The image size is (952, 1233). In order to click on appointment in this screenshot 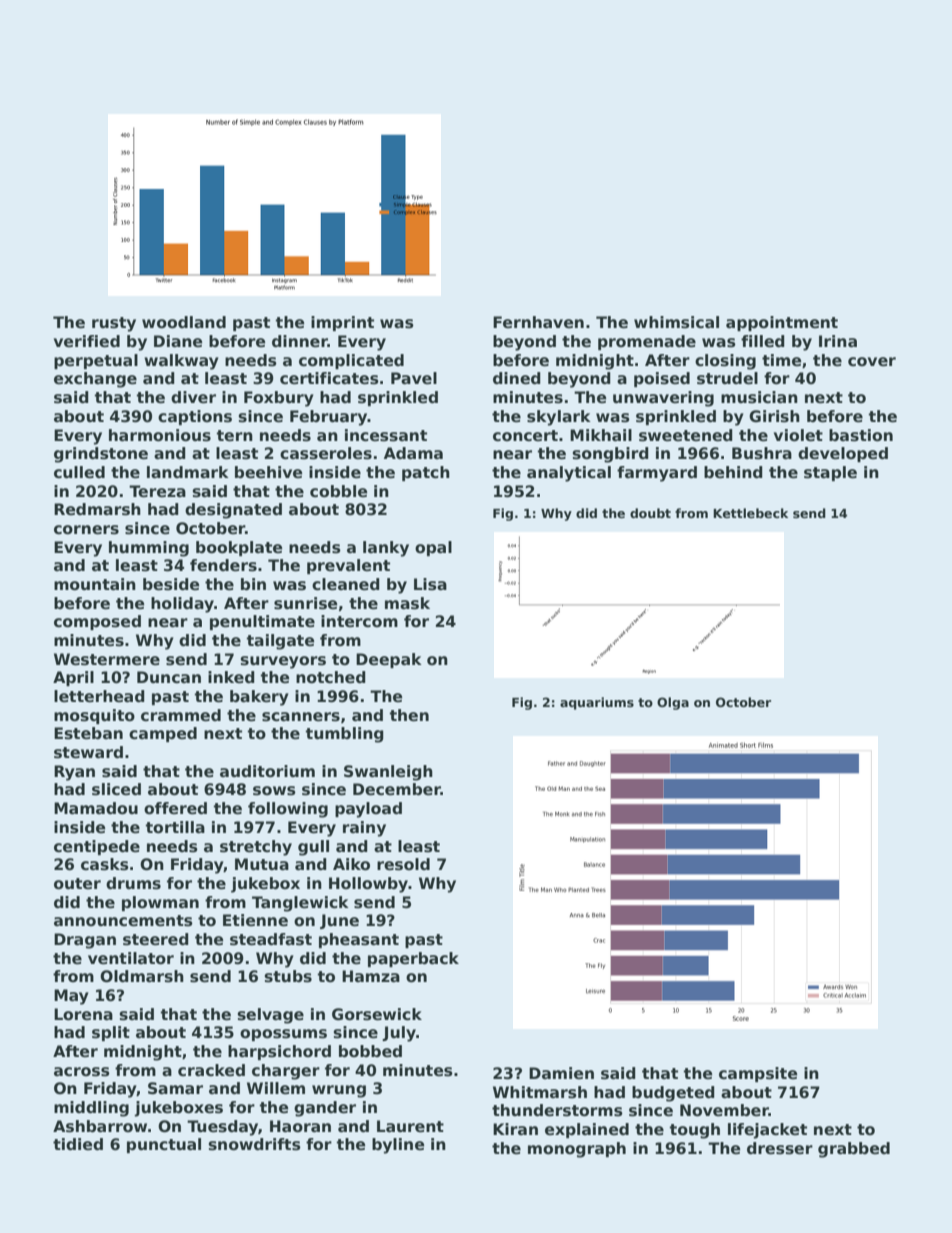, I will do `click(782, 323)`.
